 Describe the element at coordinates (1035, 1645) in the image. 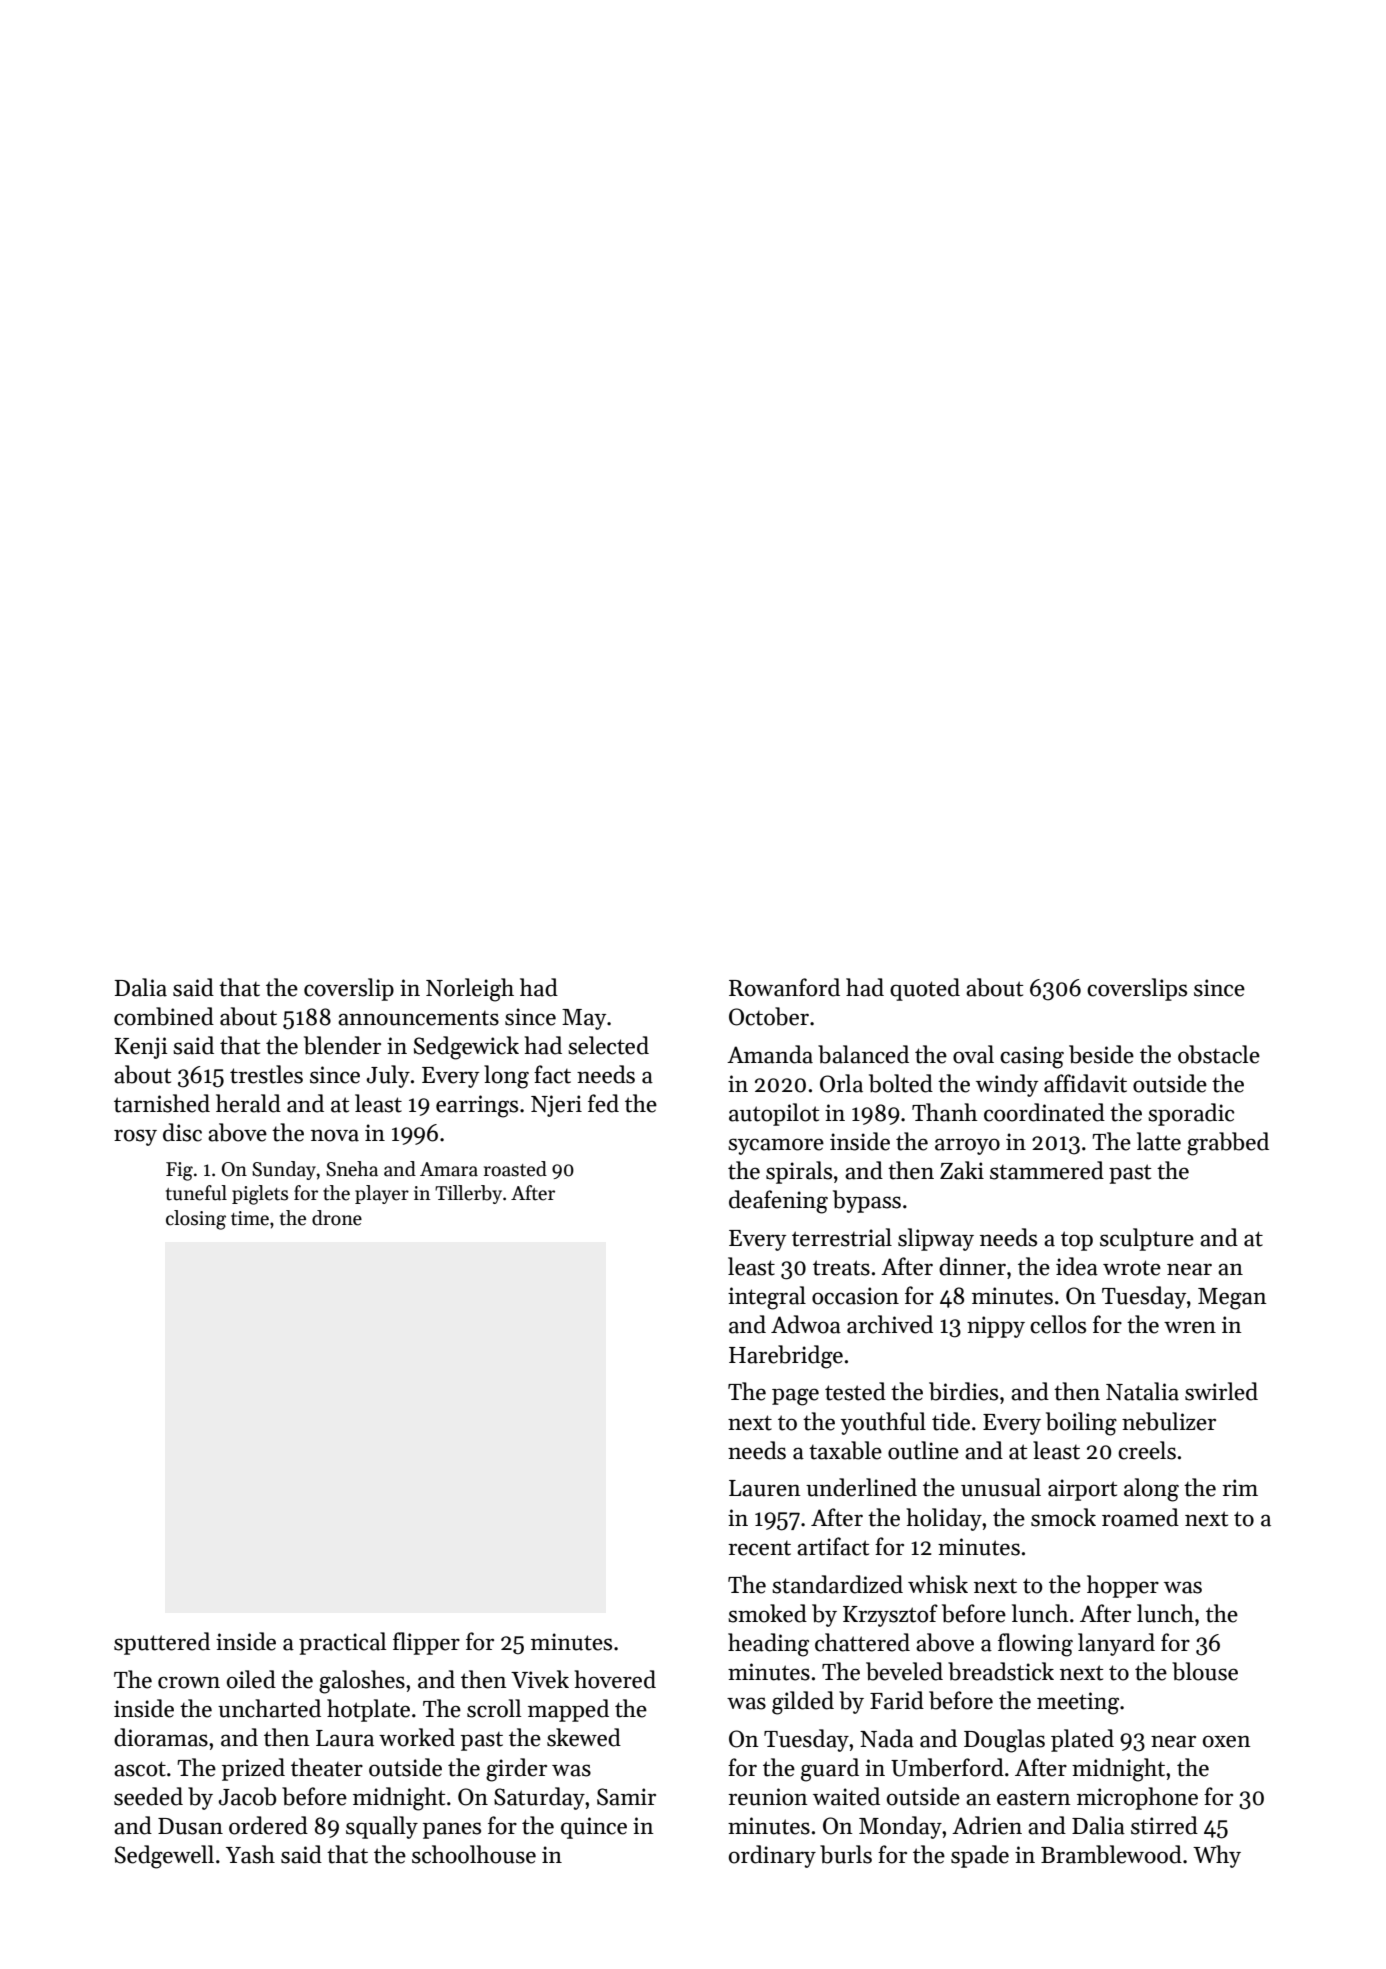

I see `flowing` at that location.
